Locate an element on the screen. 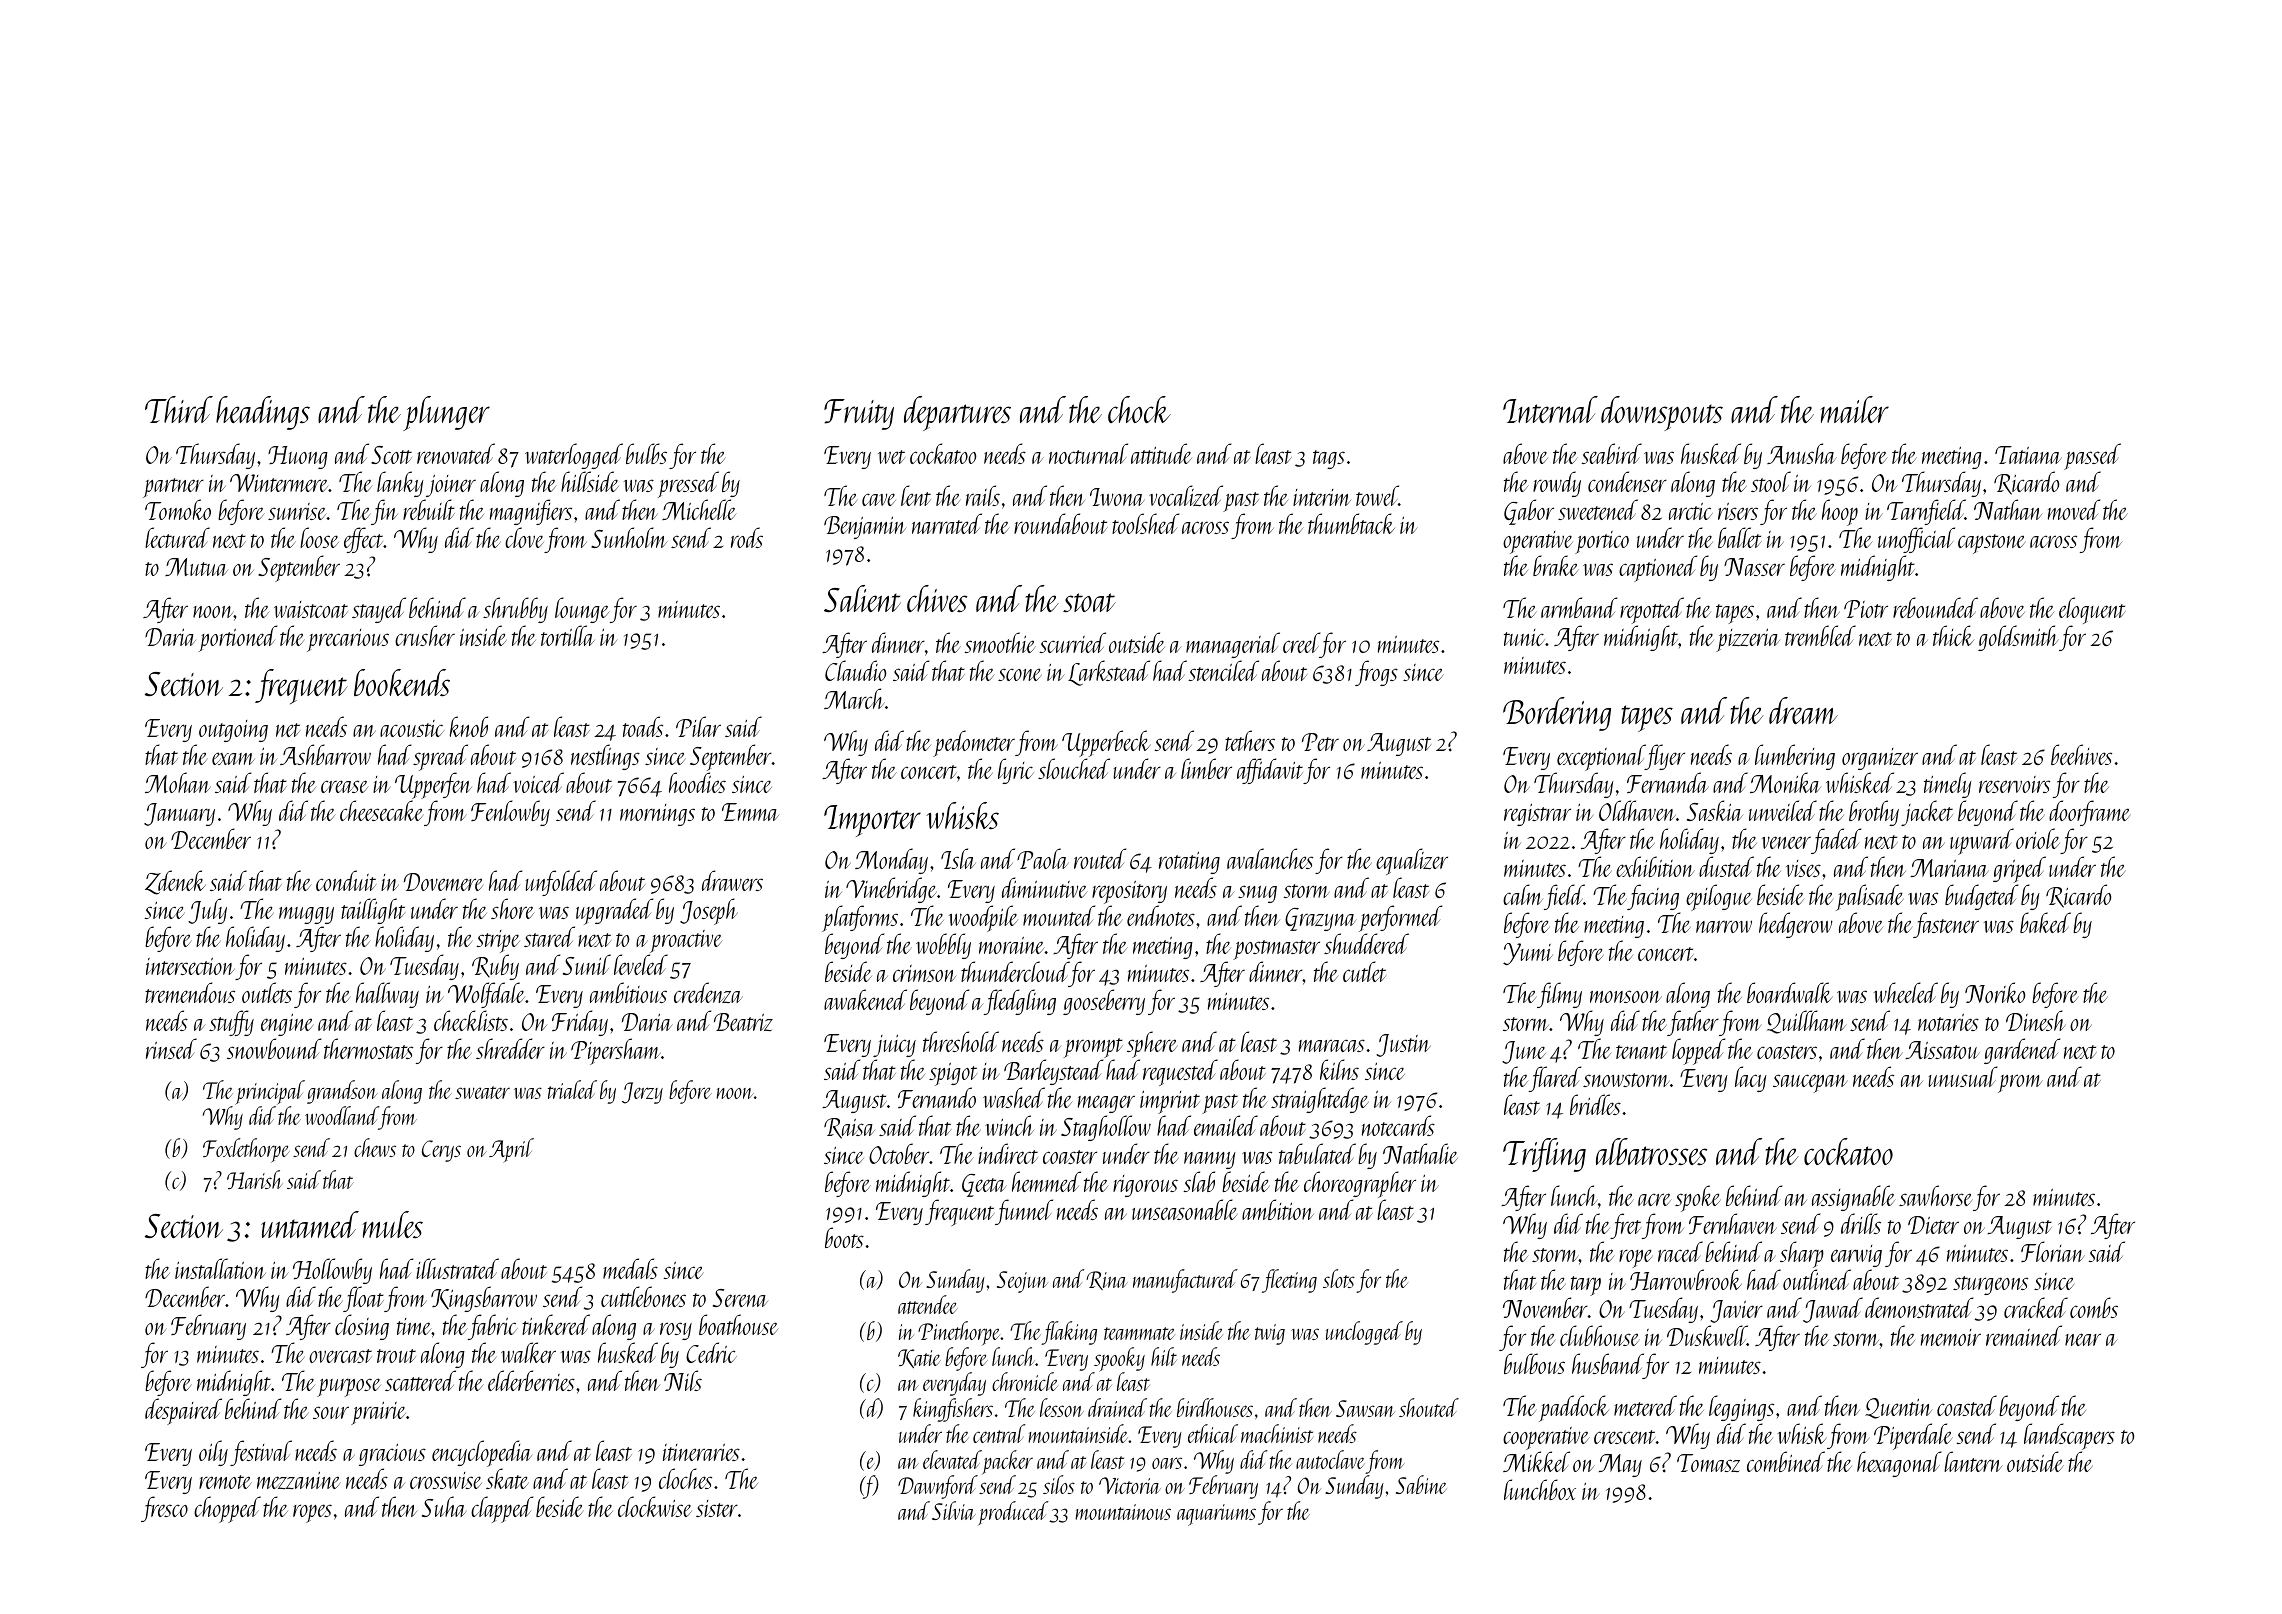  hedgerow is located at coordinates (1796, 925).
